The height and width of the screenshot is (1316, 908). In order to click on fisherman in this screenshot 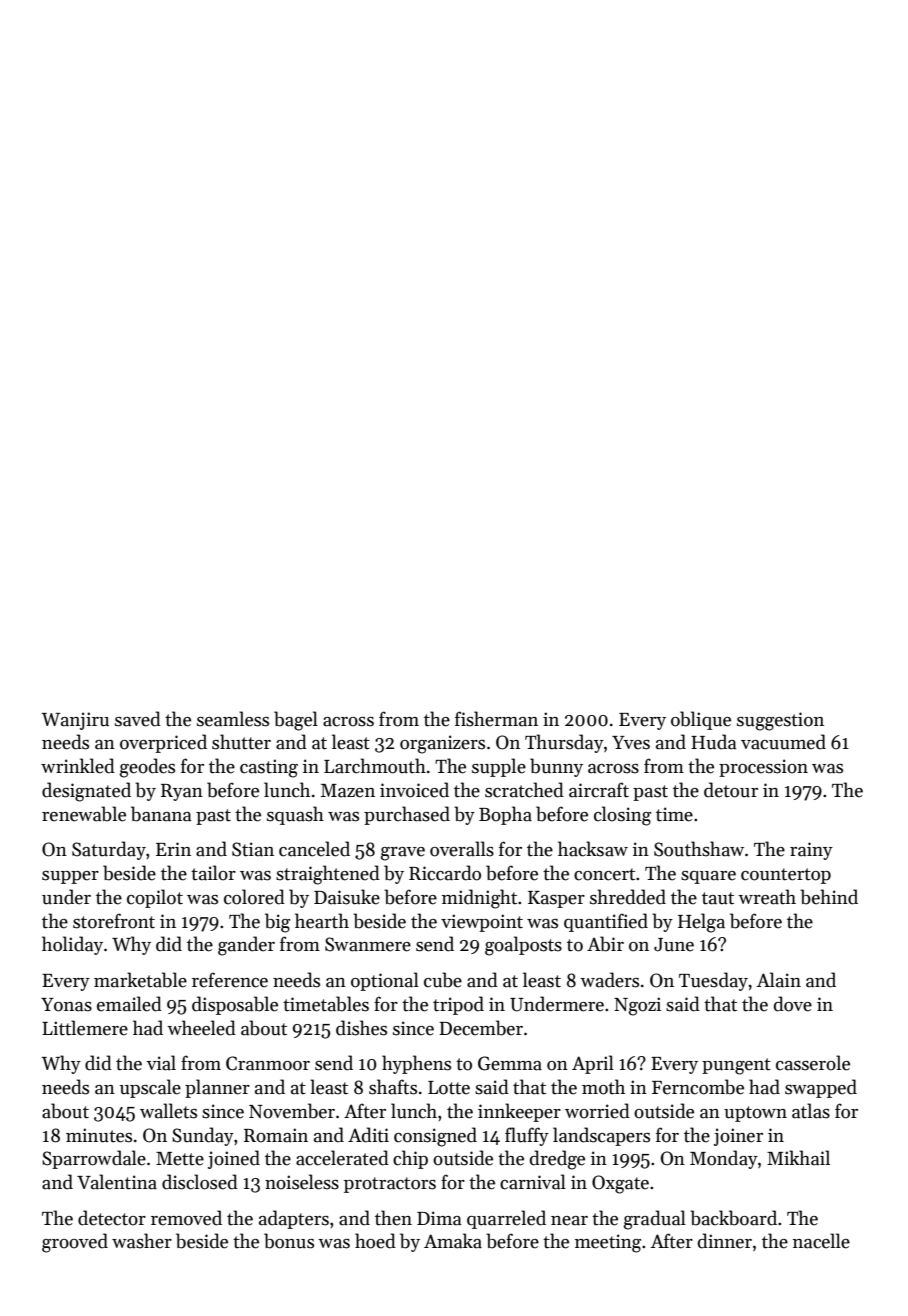, I will do `click(496, 719)`.
